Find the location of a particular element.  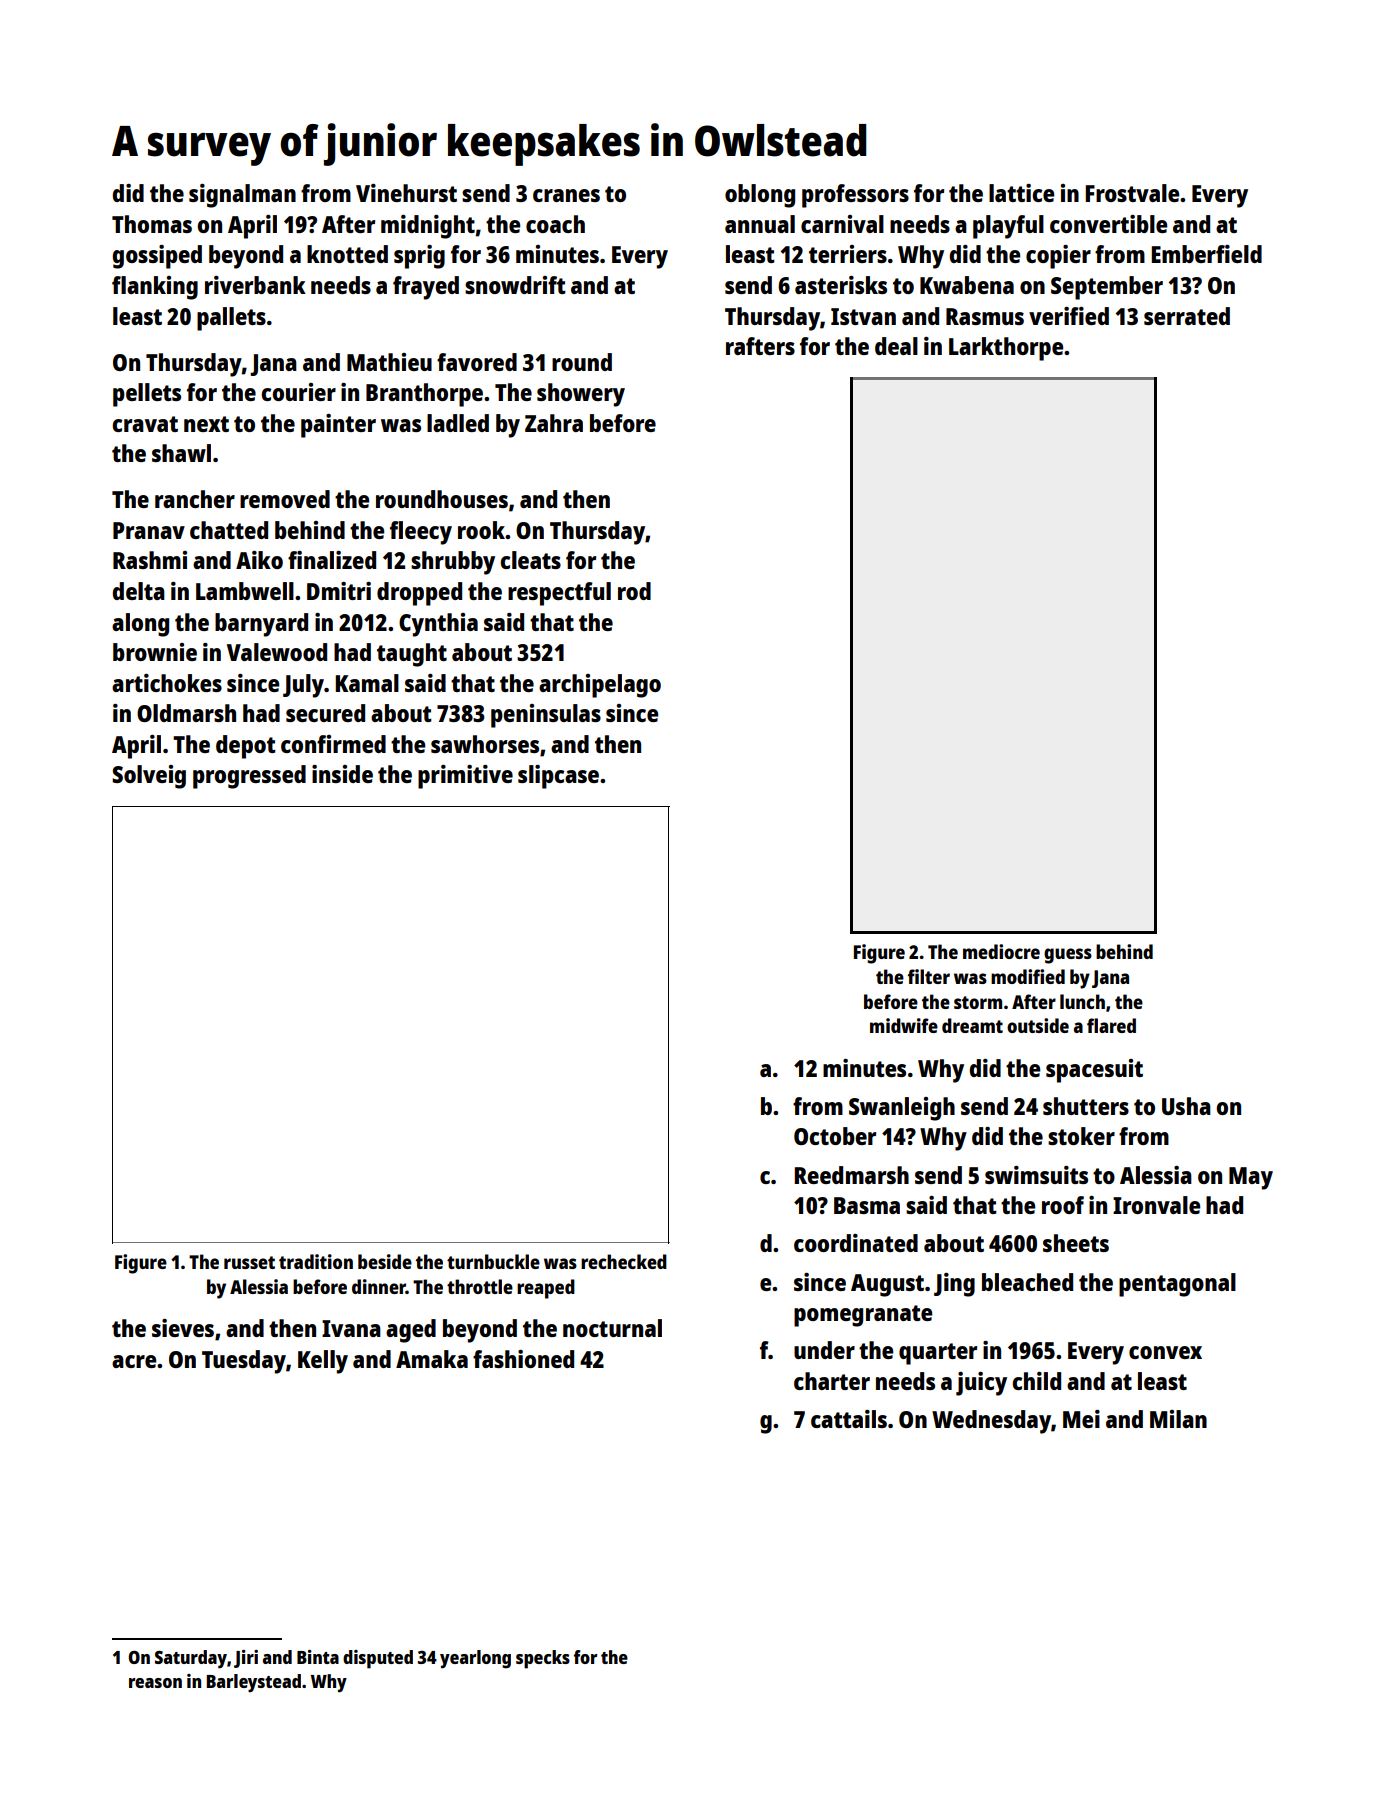

lattice is located at coordinates (1021, 193).
